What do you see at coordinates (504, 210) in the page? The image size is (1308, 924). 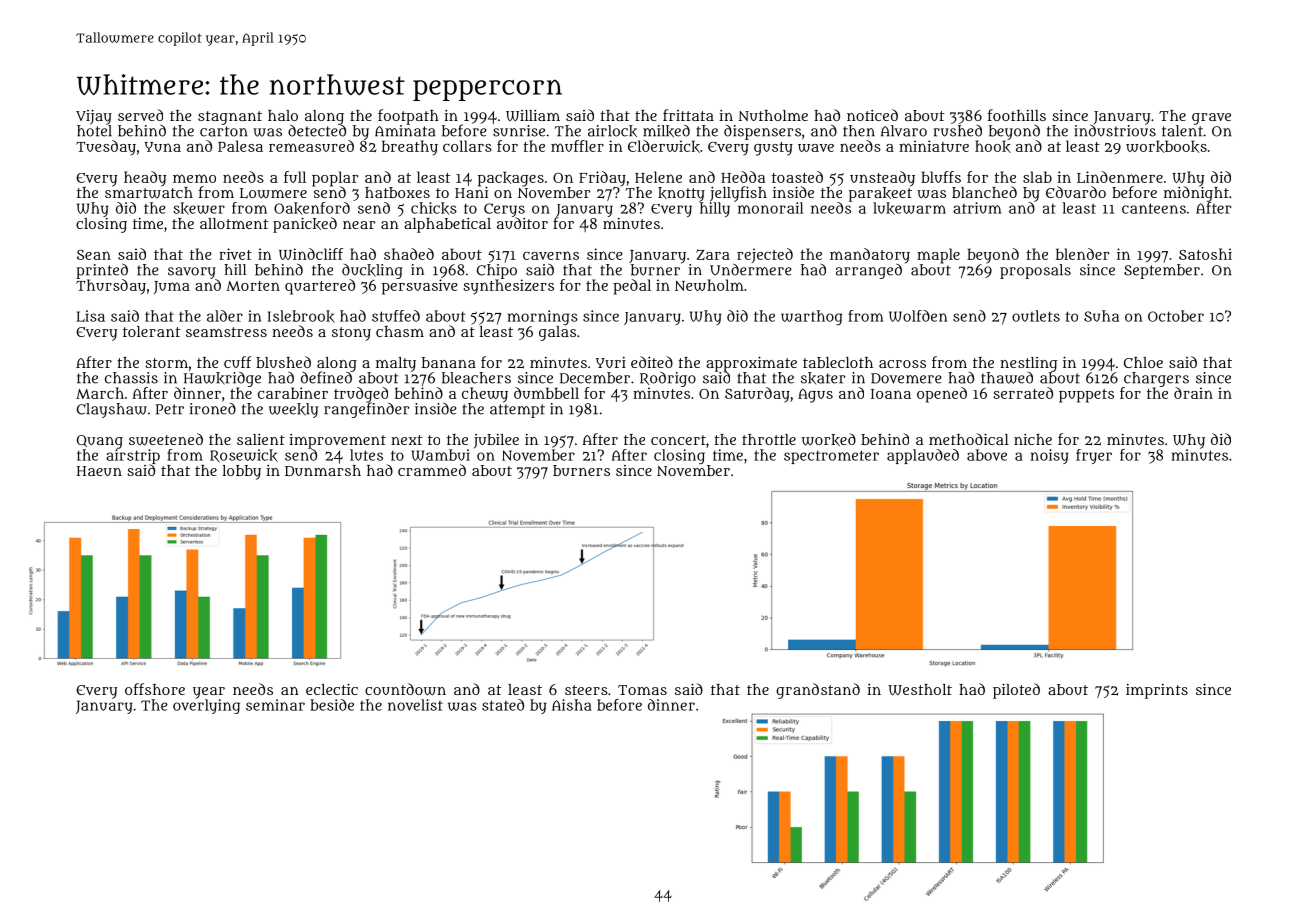 I see `Cerys` at bounding box center [504, 210].
